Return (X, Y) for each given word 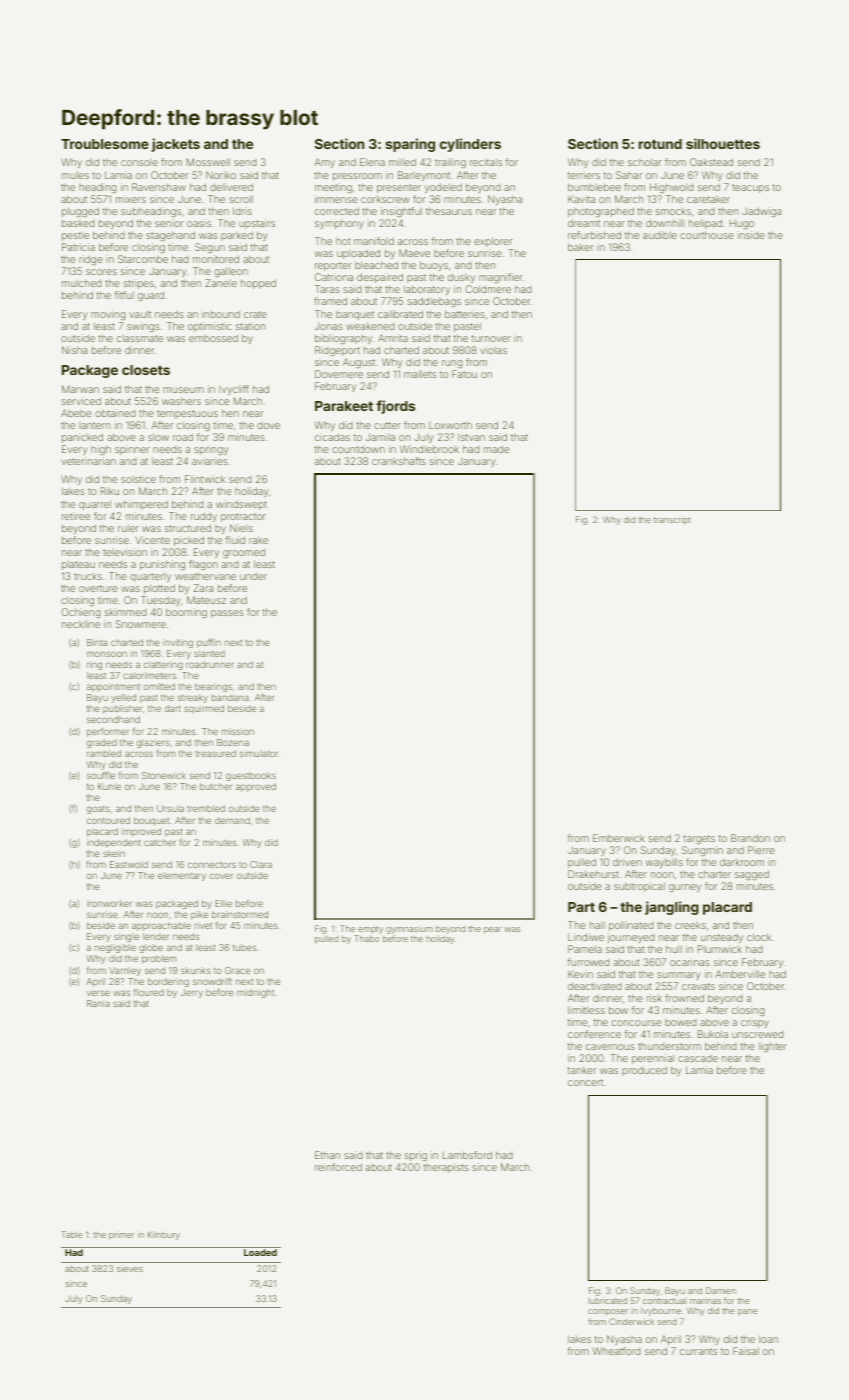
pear (492, 930)
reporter (333, 266)
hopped (258, 284)
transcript (672, 521)
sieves (130, 1269)
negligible (115, 948)
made (496, 449)
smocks (673, 211)
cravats (698, 986)
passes (227, 614)
